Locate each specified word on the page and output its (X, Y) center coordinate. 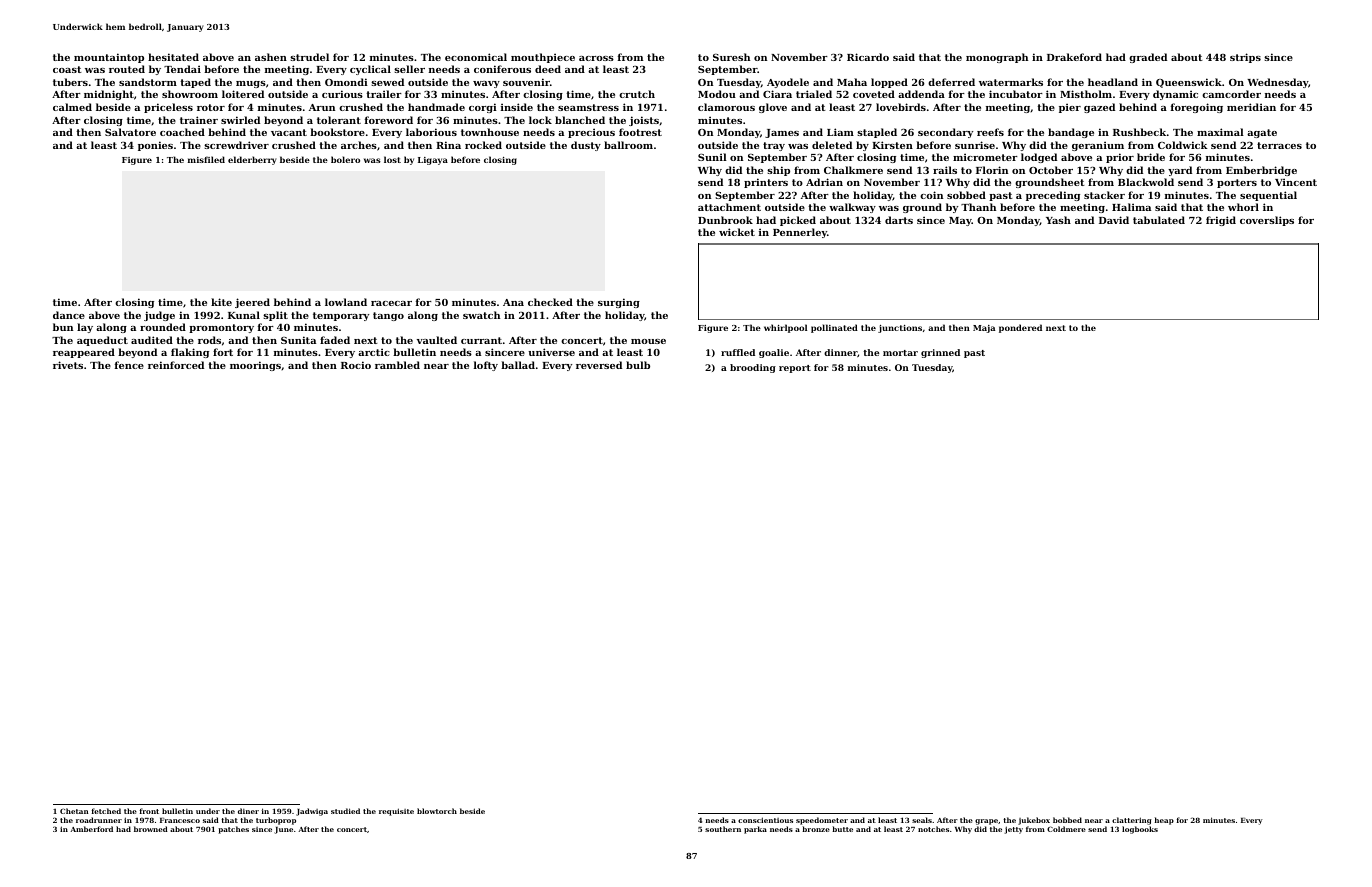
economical (476, 57)
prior (1120, 158)
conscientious (765, 820)
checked (550, 302)
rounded (163, 327)
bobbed (1067, 820)
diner (248, 811)
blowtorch (437, 811)
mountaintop (109, 58)
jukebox (1034, 821)
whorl (1243, 207)
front (149, 811)
